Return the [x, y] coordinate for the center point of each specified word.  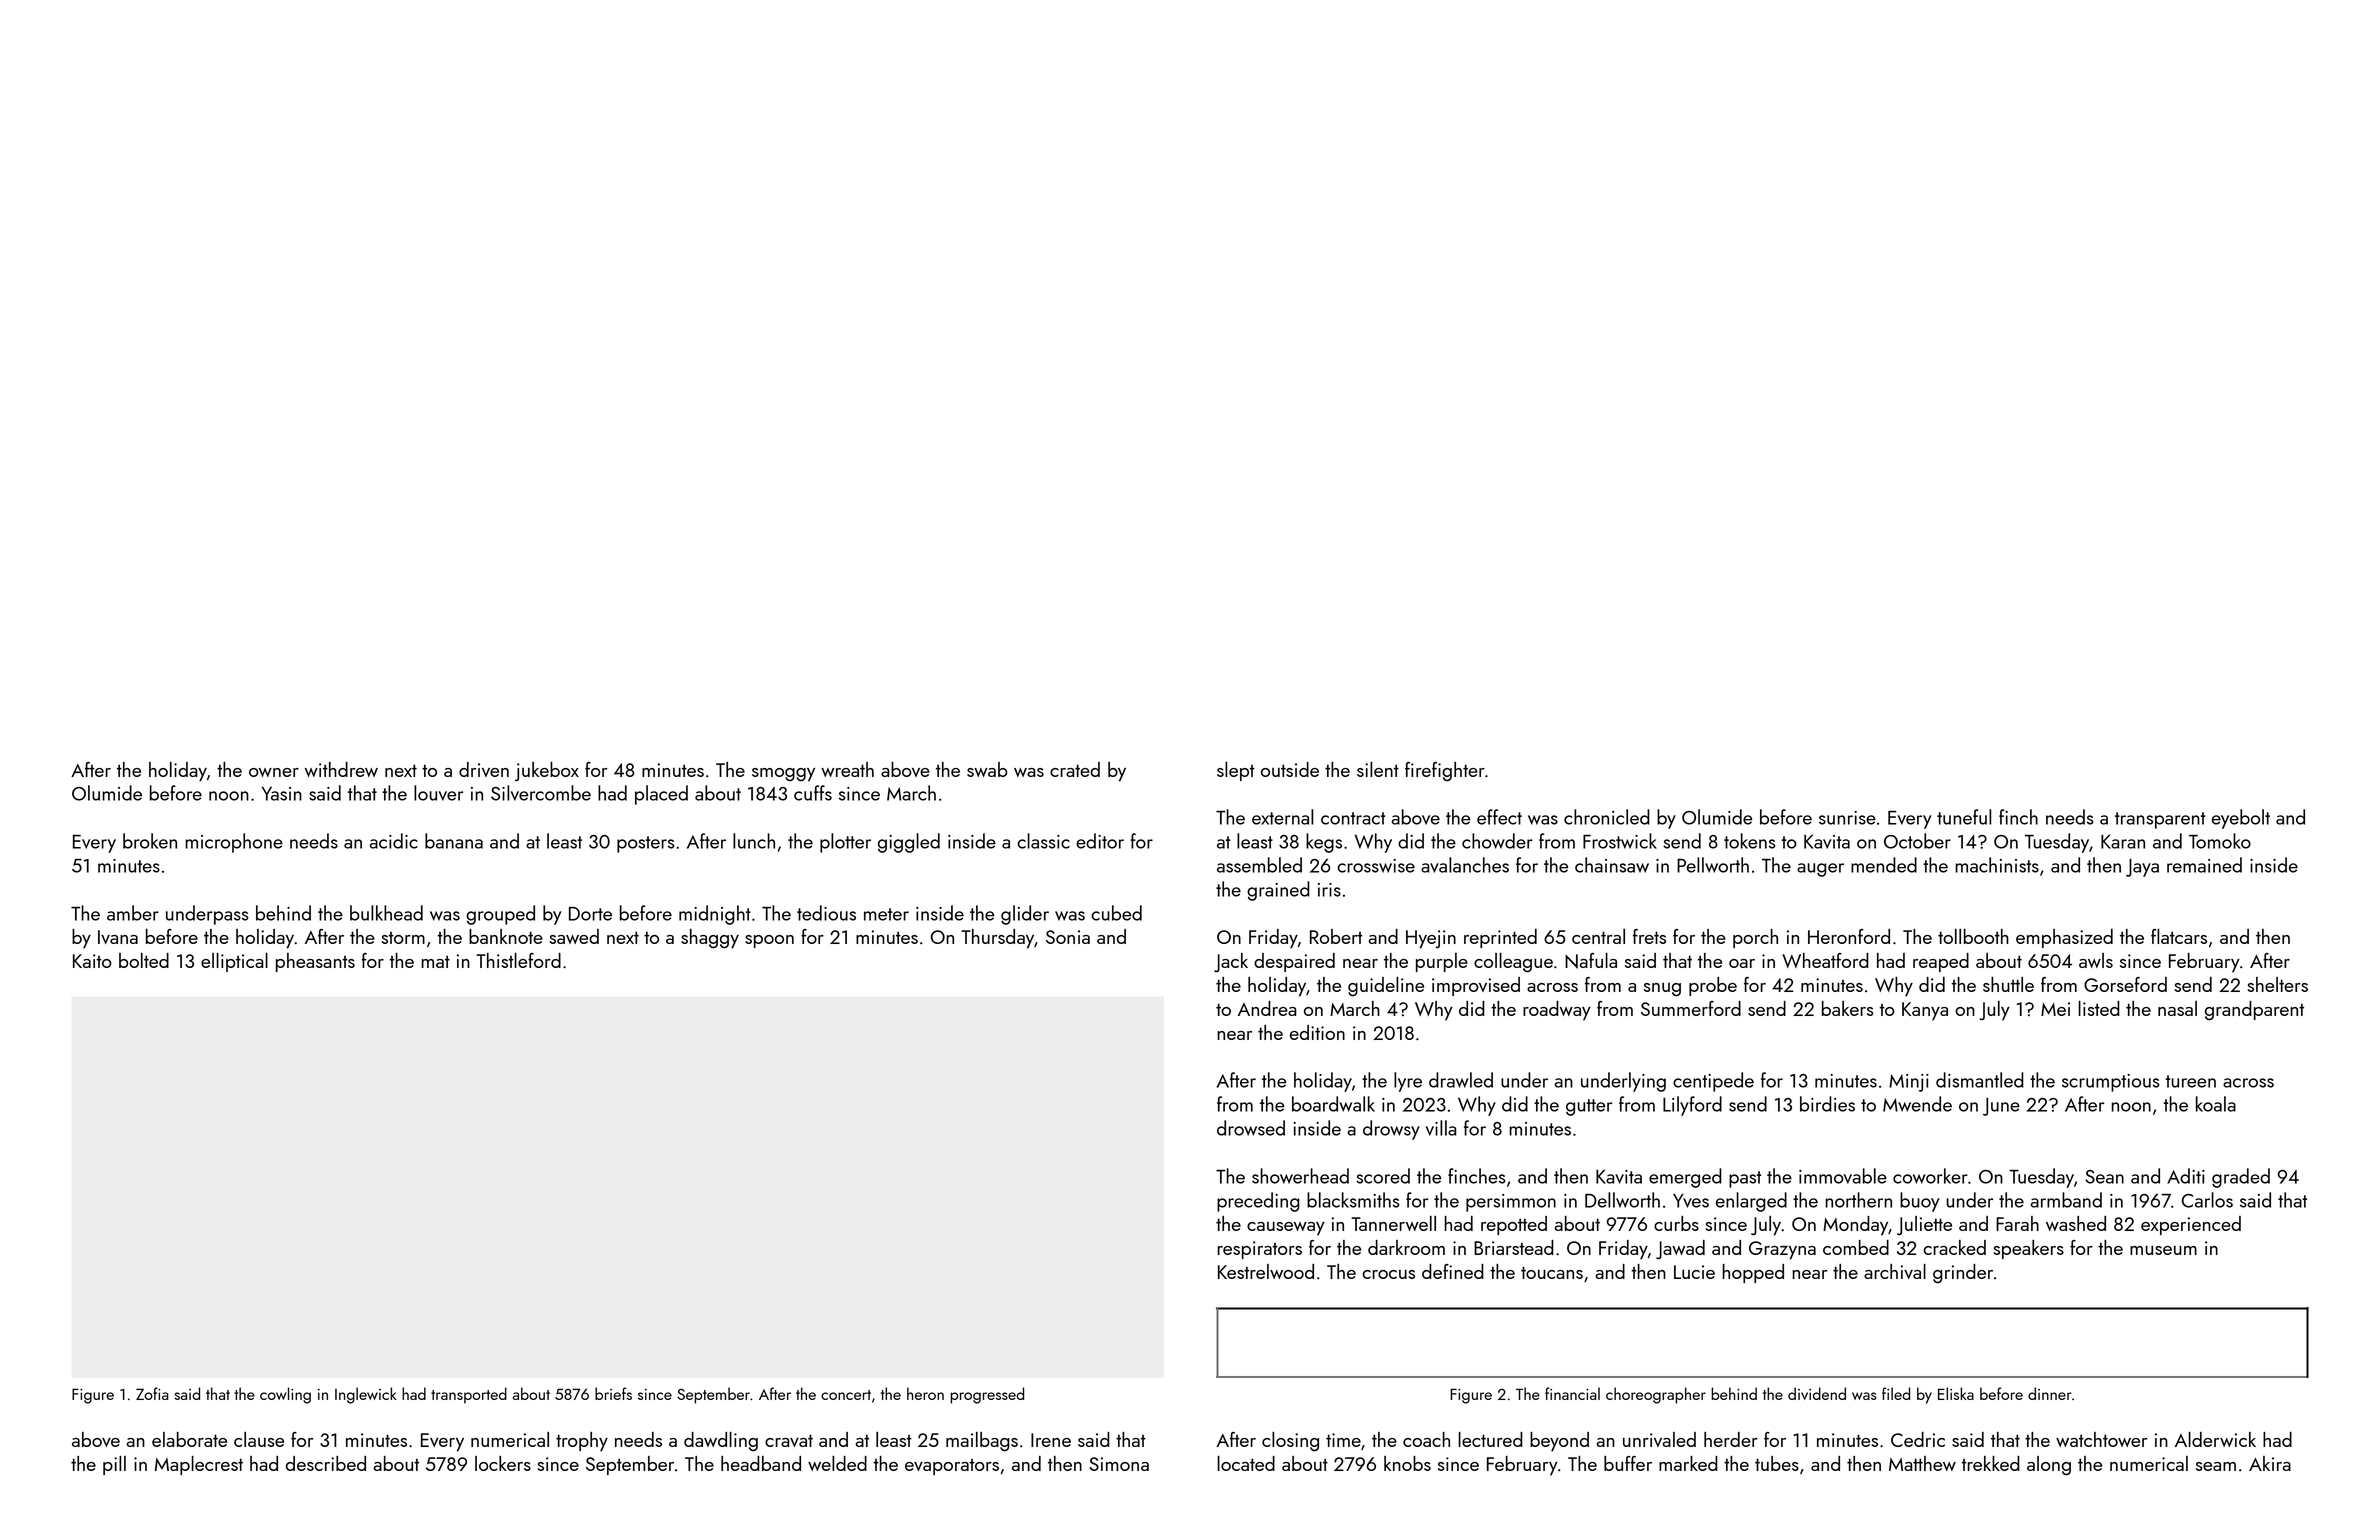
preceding [1258, 1202]
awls [2096, 960]
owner [274, 772]
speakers [2028, 1249]
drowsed [1251, 1128]
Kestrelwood [1266, 1271]
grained [1278, 891]
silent [1378, 769]
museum [2163, 1250]
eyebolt [2241, 819]
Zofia [152, 1393]
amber [133, 913]
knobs [1407, 1463]
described [326, 1463]
